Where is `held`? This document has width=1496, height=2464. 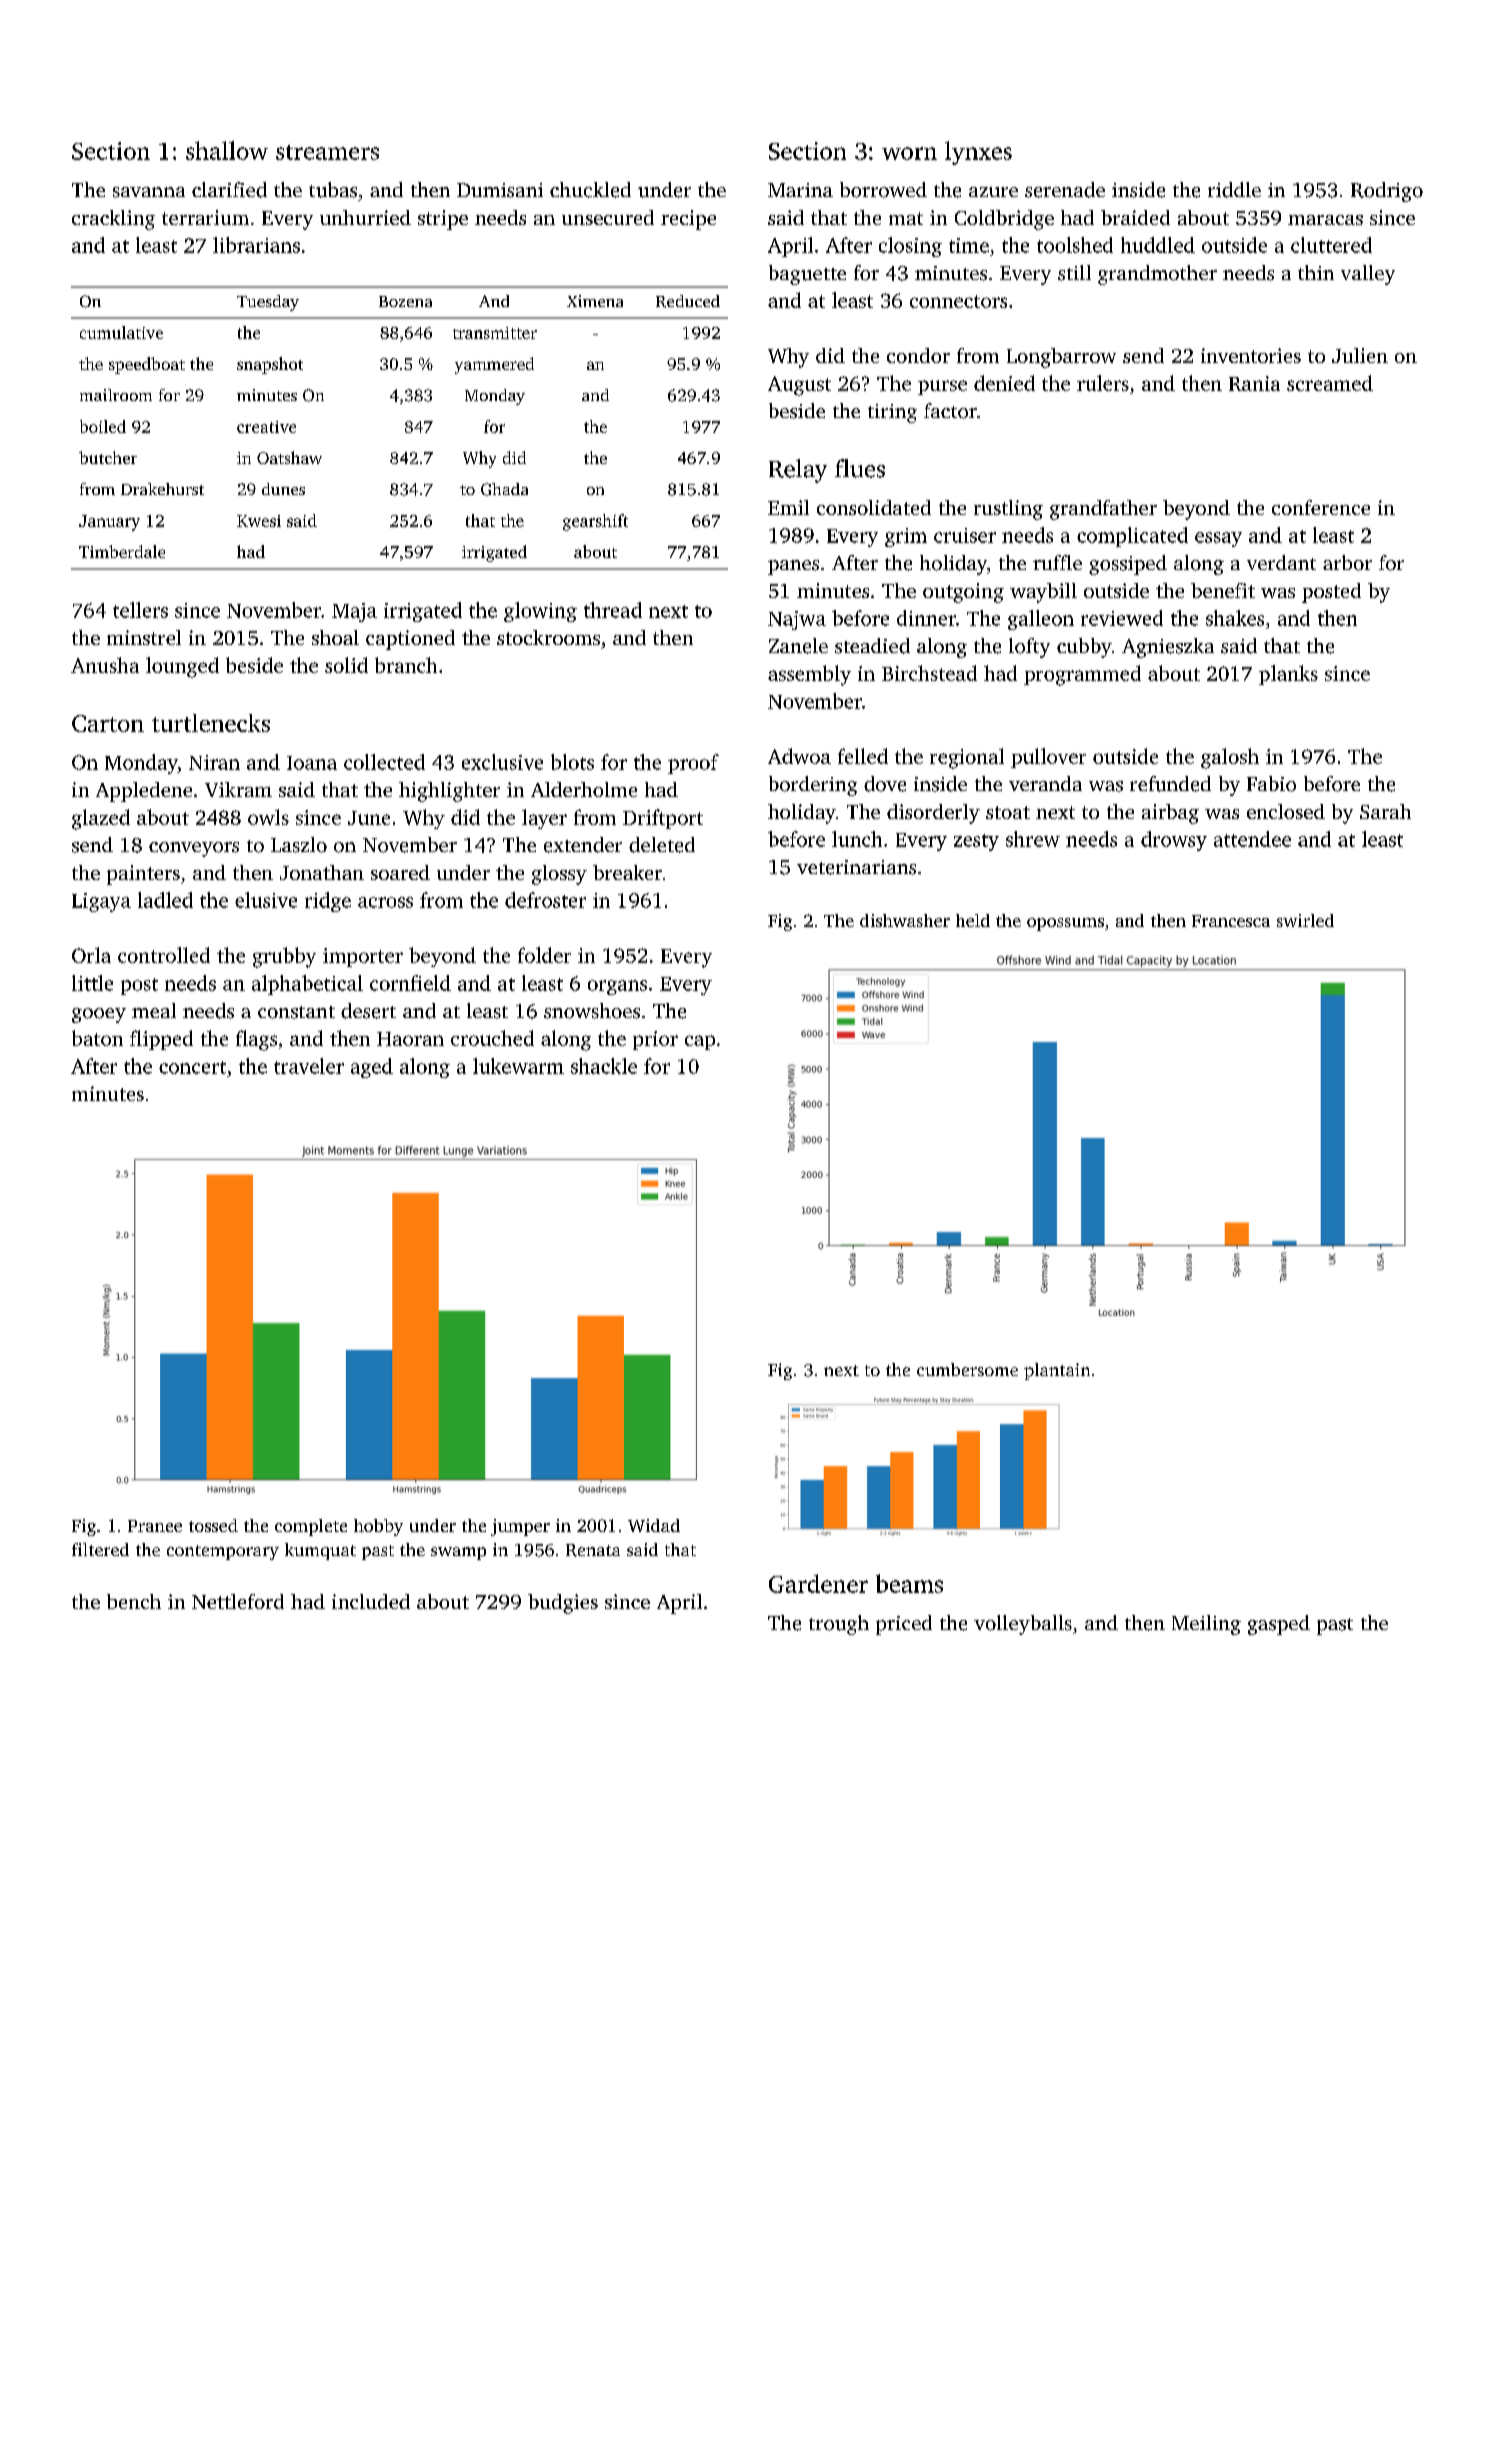
held is located at coordinates (973, 920).
